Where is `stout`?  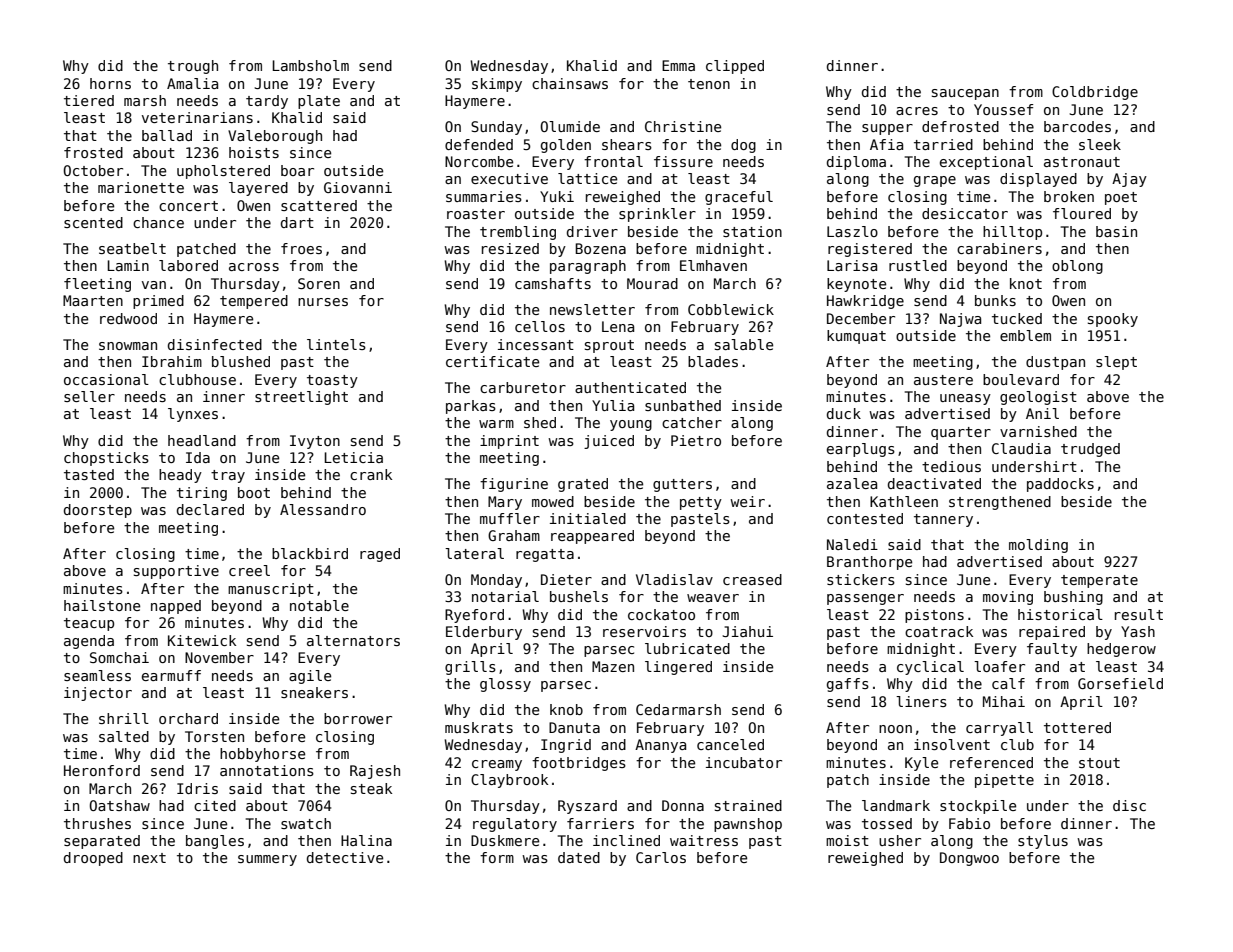
stout is located at coordinates (1099, 763).
